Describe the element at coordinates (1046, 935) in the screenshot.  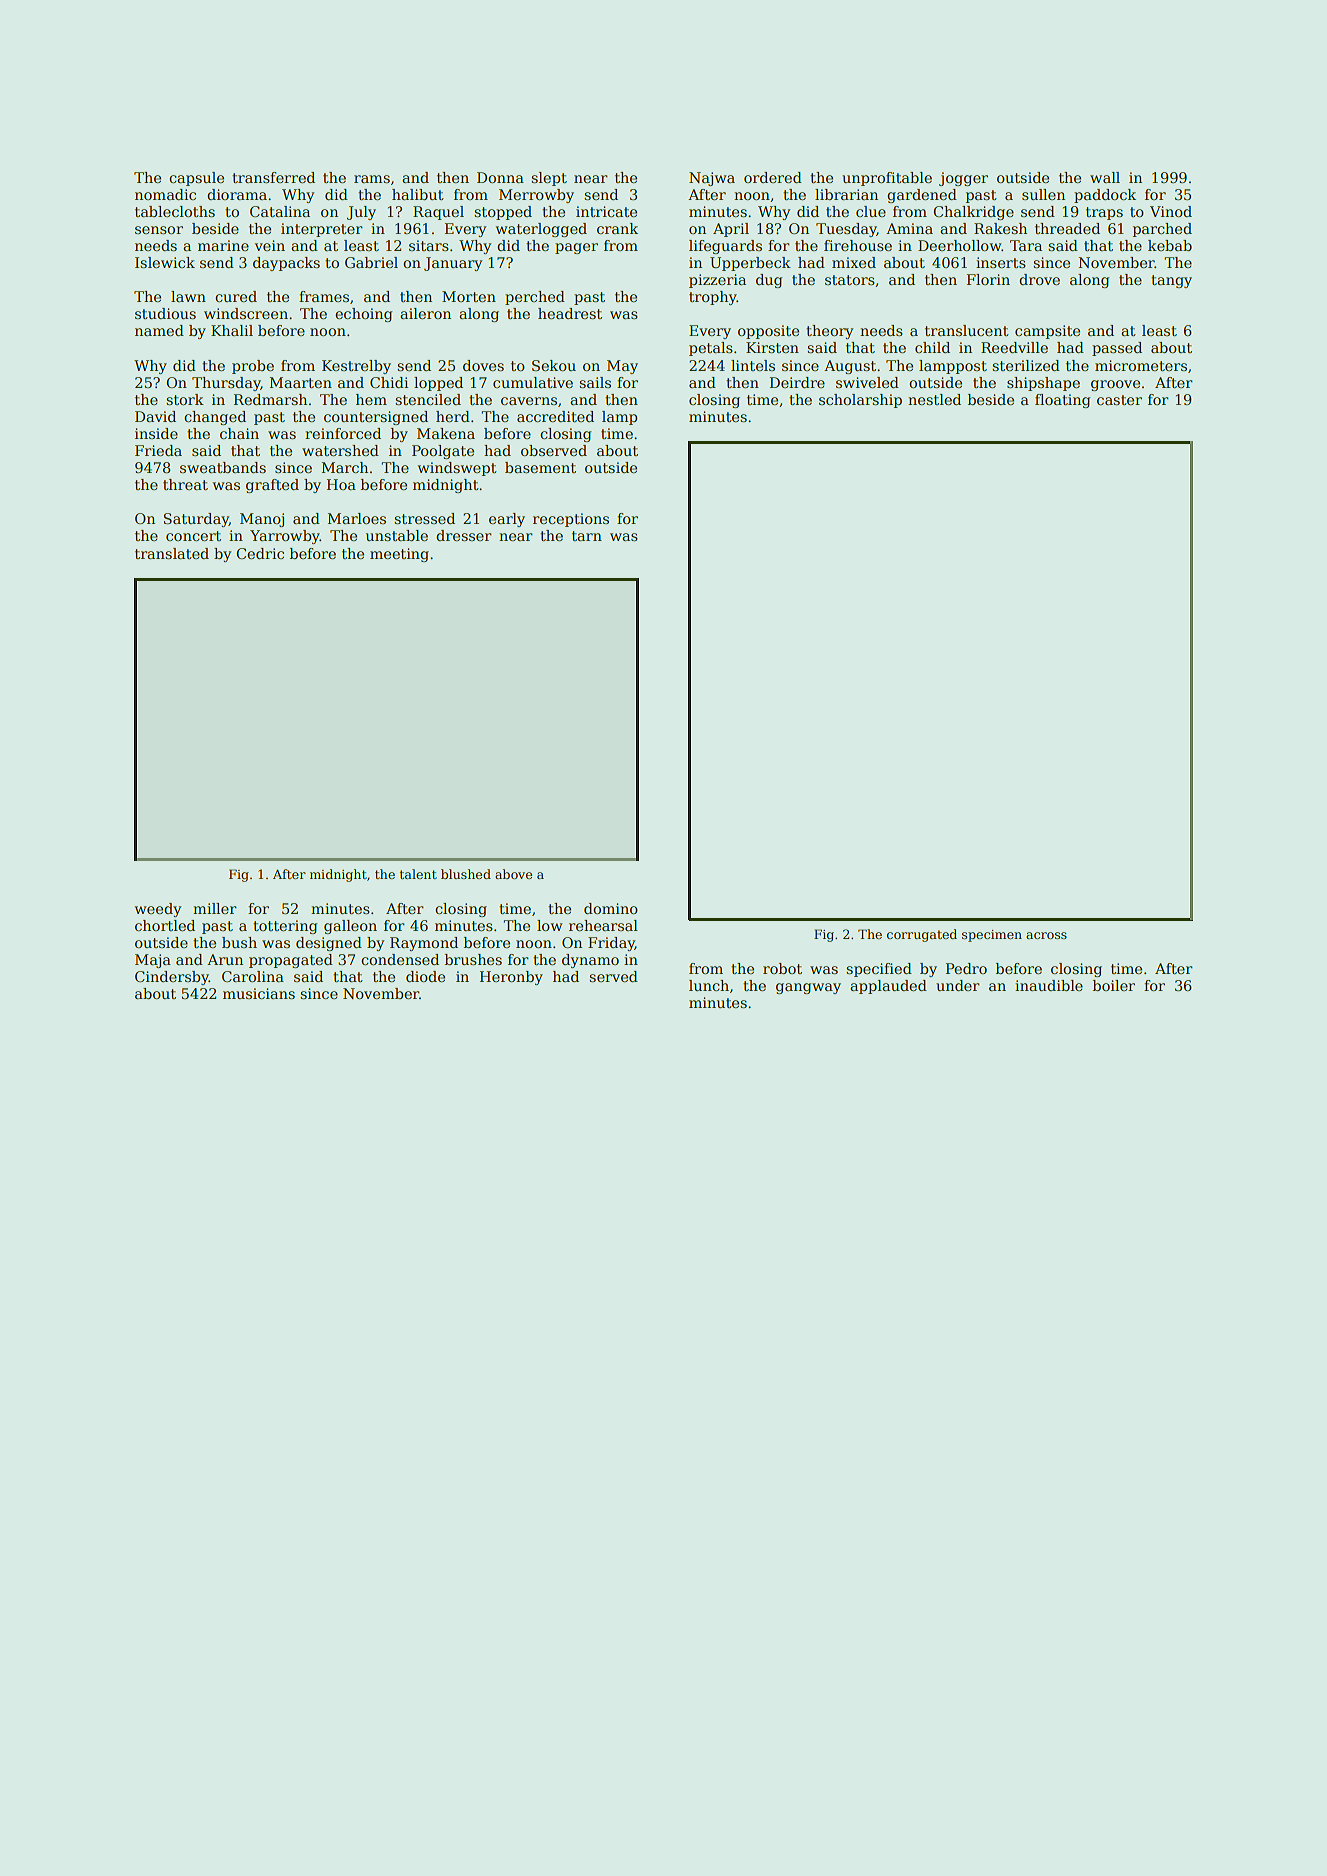
I see `across` at that location.
